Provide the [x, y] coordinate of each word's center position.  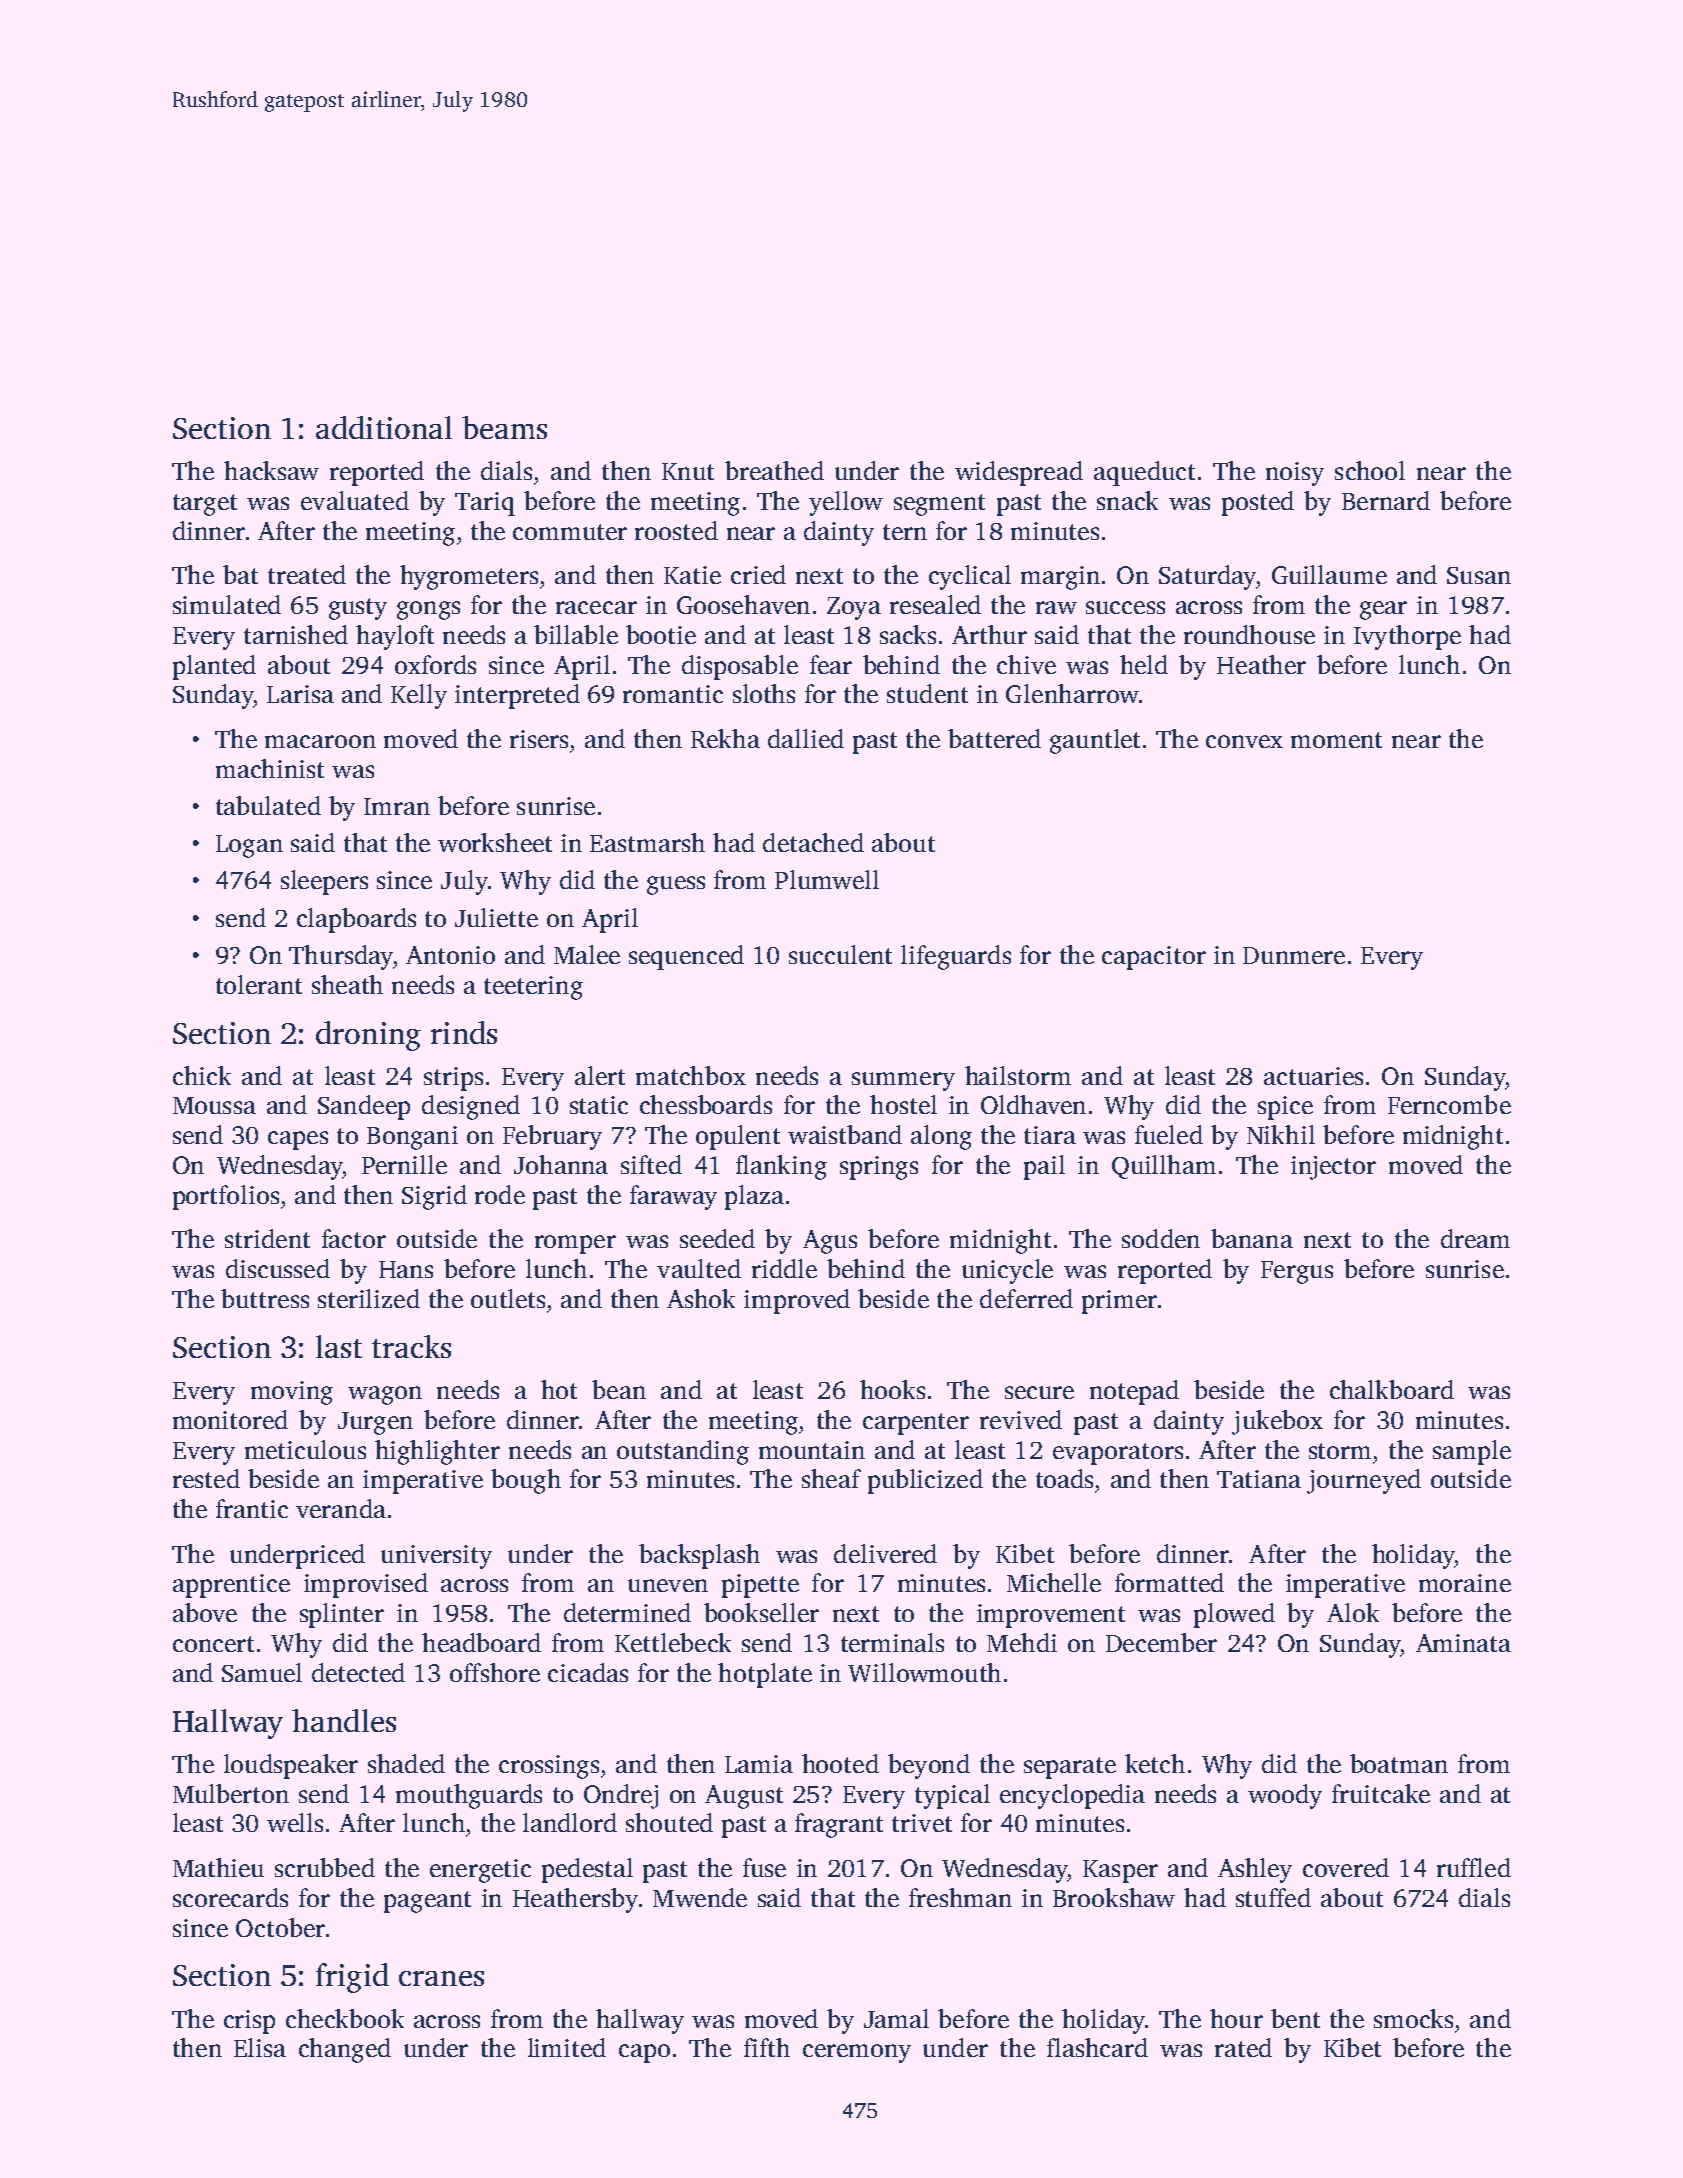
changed [345, 2050]
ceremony [857, 2053]
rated [1243, 2047]
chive [1026, 664]
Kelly [419, 696]
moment [1336, 740]
